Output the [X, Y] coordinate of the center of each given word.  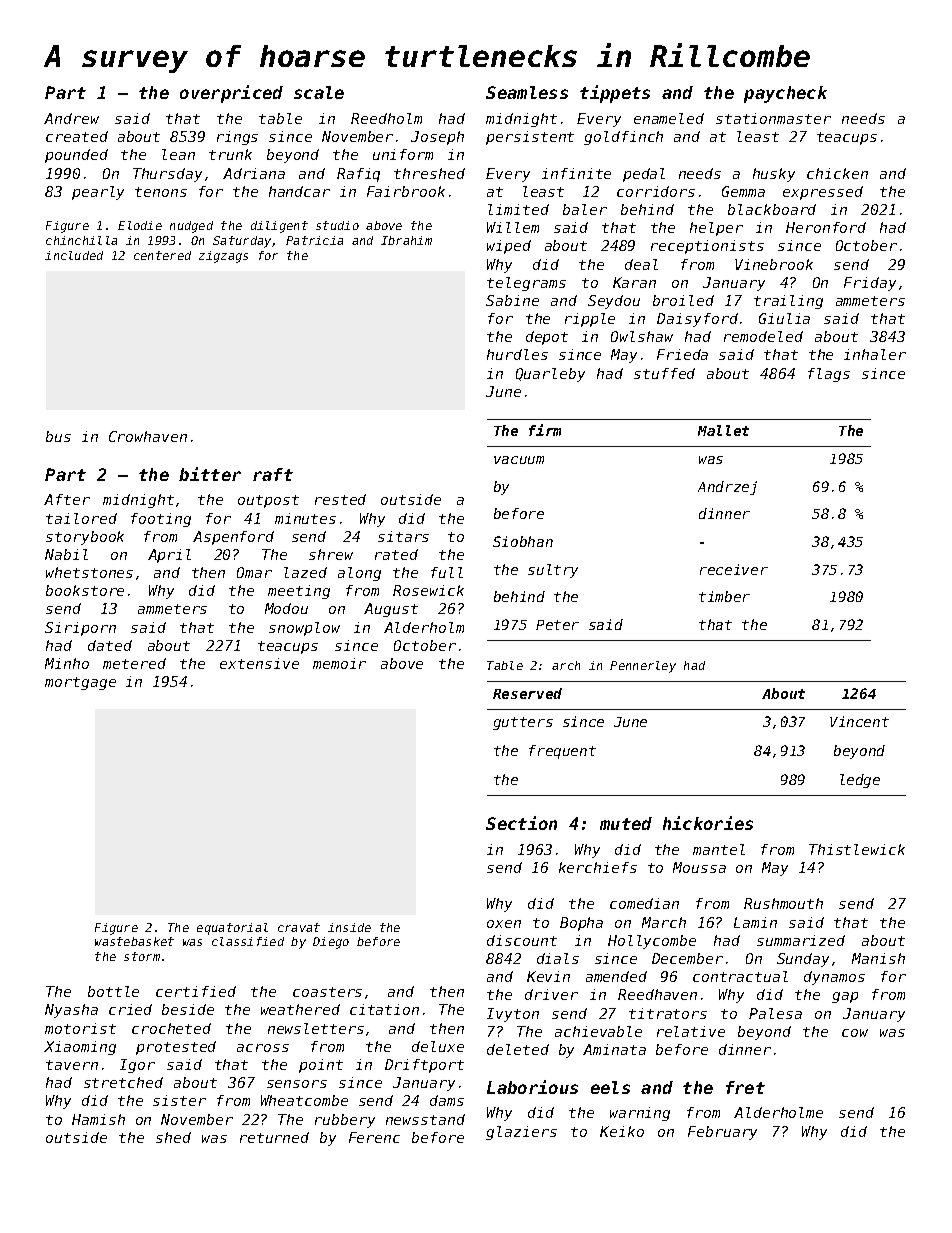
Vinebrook [774, 264]
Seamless [527, 92]
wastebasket [134, 941]
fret [745, 1087]
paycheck [785, 94]
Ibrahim [406, 240]
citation [384, 1009]
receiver [734, 569]
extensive [259, 663]
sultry [553, 571]
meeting [299, 592]
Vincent [859, 721]
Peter [557, 625]
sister [179, 1100]
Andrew [71, 118]
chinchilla [81, 240]
